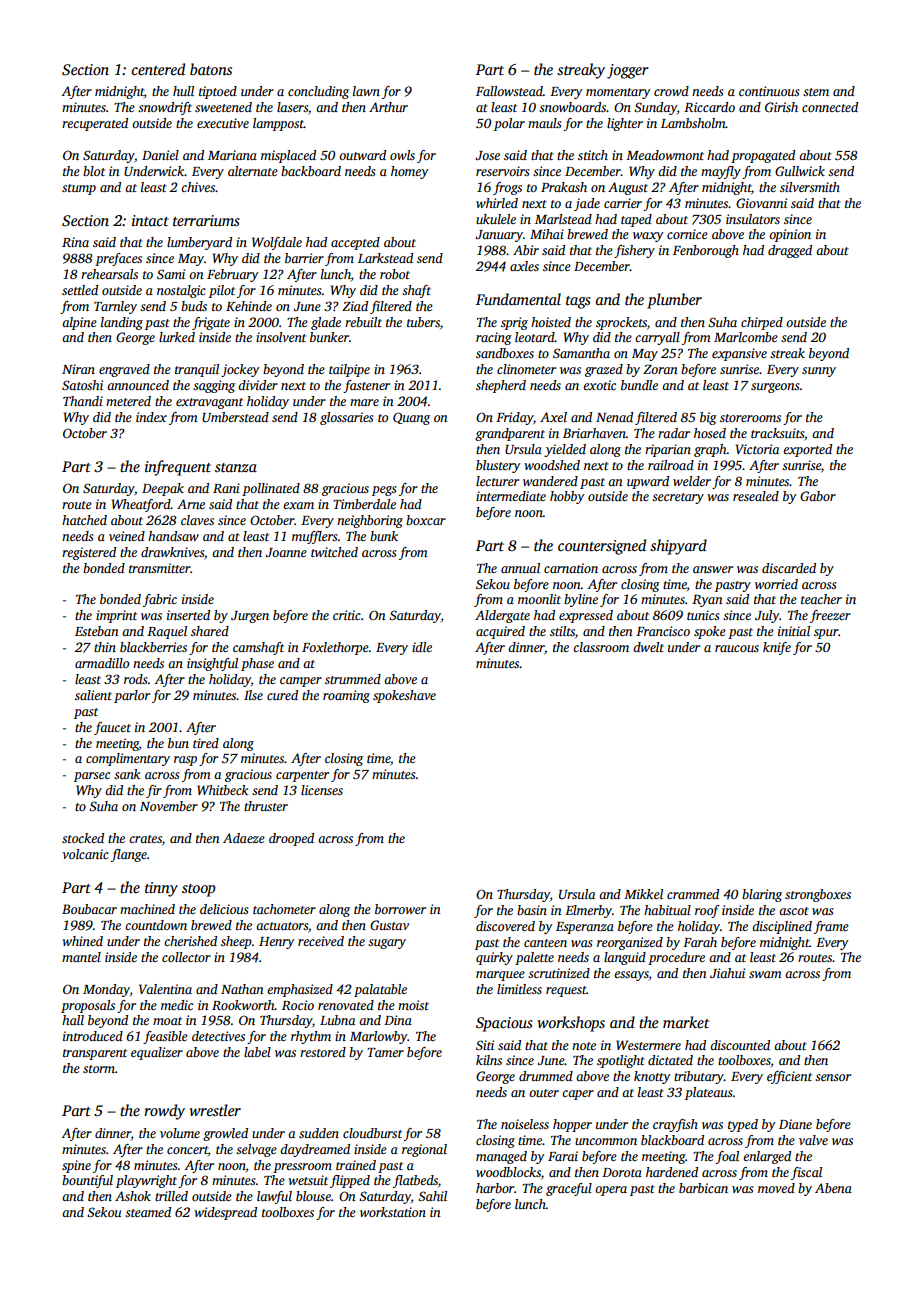  Describe the element at coordinates (148, 1212) in the document. I see `steamed` at that location.
